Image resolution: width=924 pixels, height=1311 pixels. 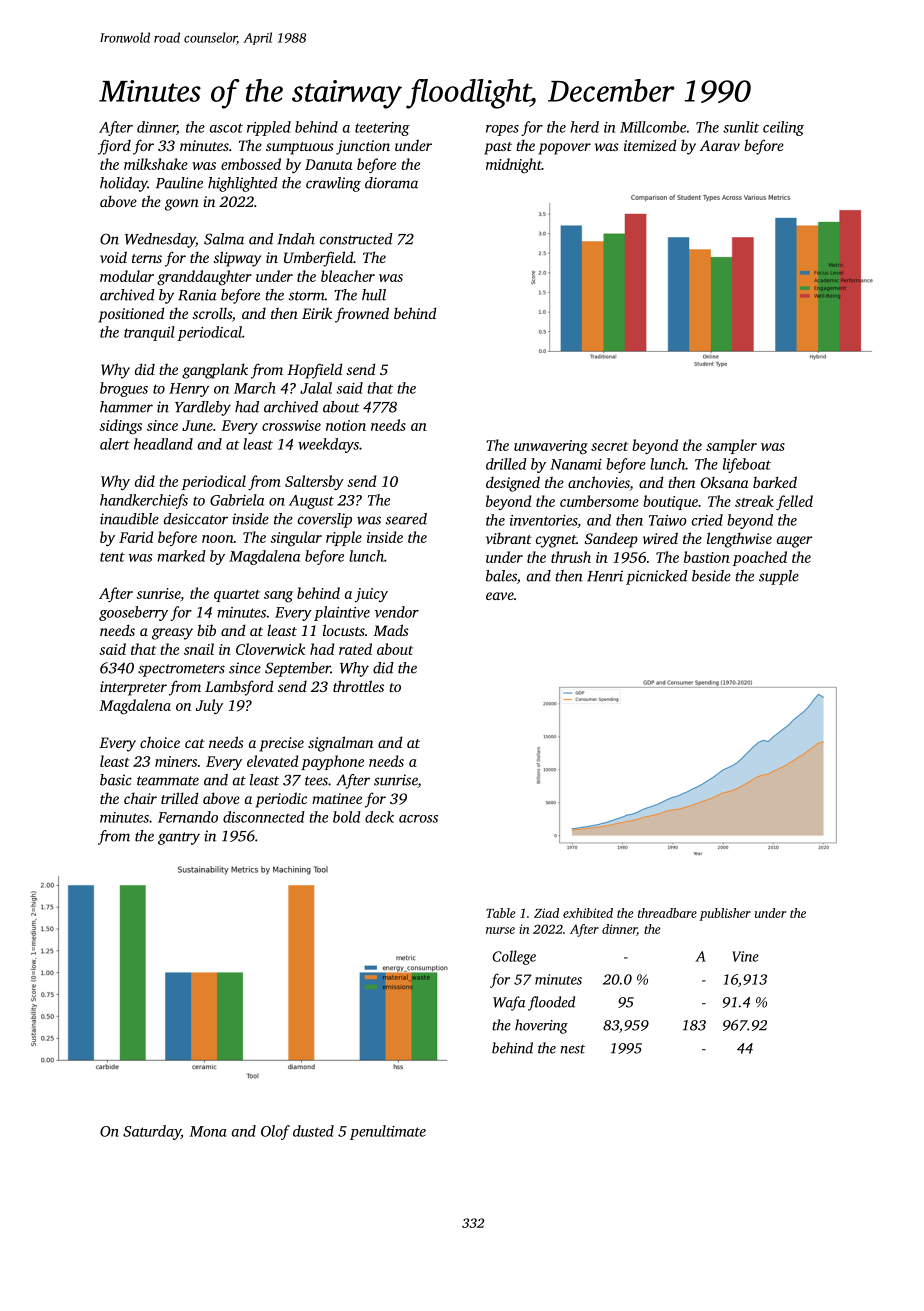 I want to click on choice, so click(x=160, y=742).
